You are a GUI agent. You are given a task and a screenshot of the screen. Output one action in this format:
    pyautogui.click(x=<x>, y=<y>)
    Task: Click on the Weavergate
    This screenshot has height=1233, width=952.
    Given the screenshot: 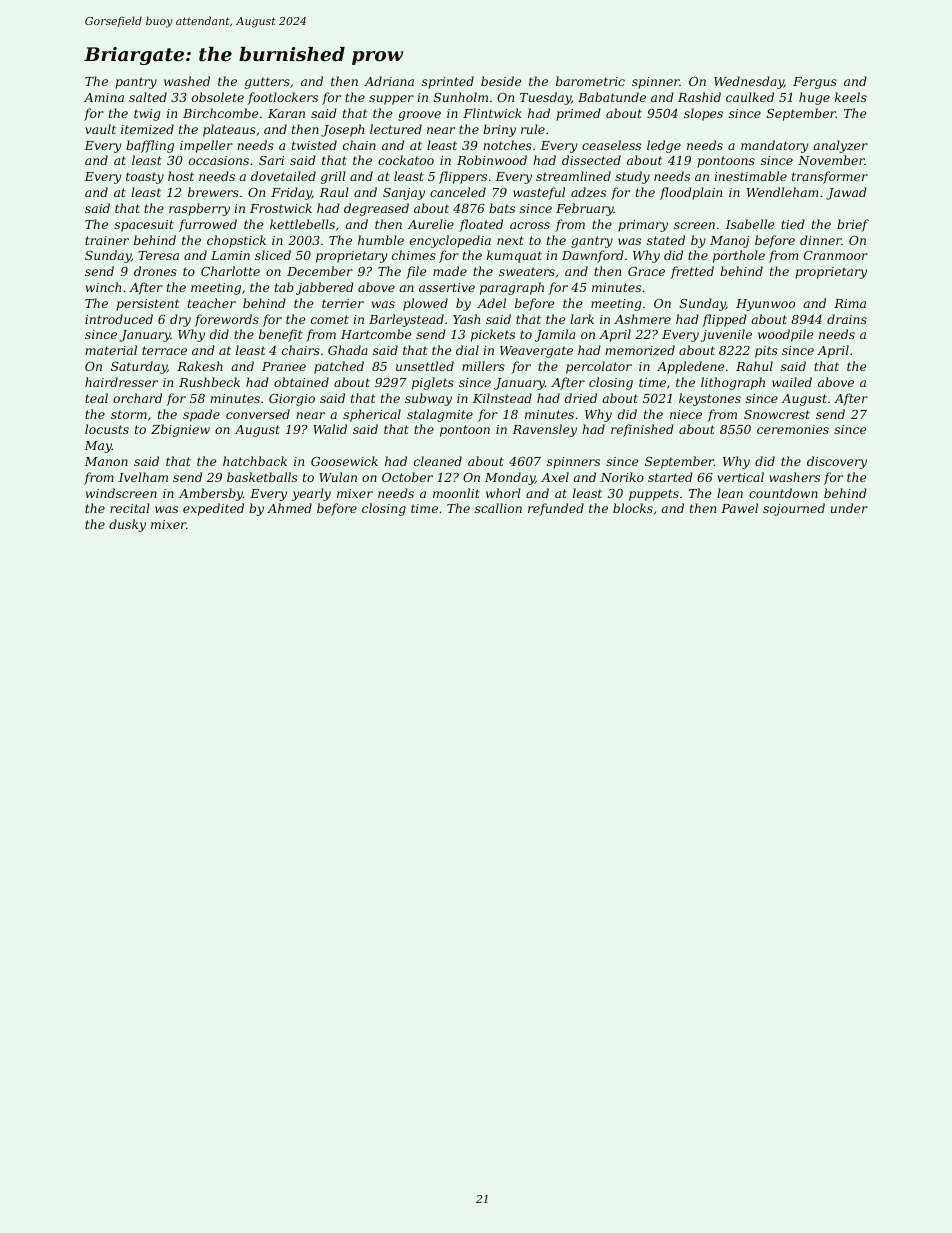 What is the action you would take?
    pyautogui.click(x=536, y=352)
